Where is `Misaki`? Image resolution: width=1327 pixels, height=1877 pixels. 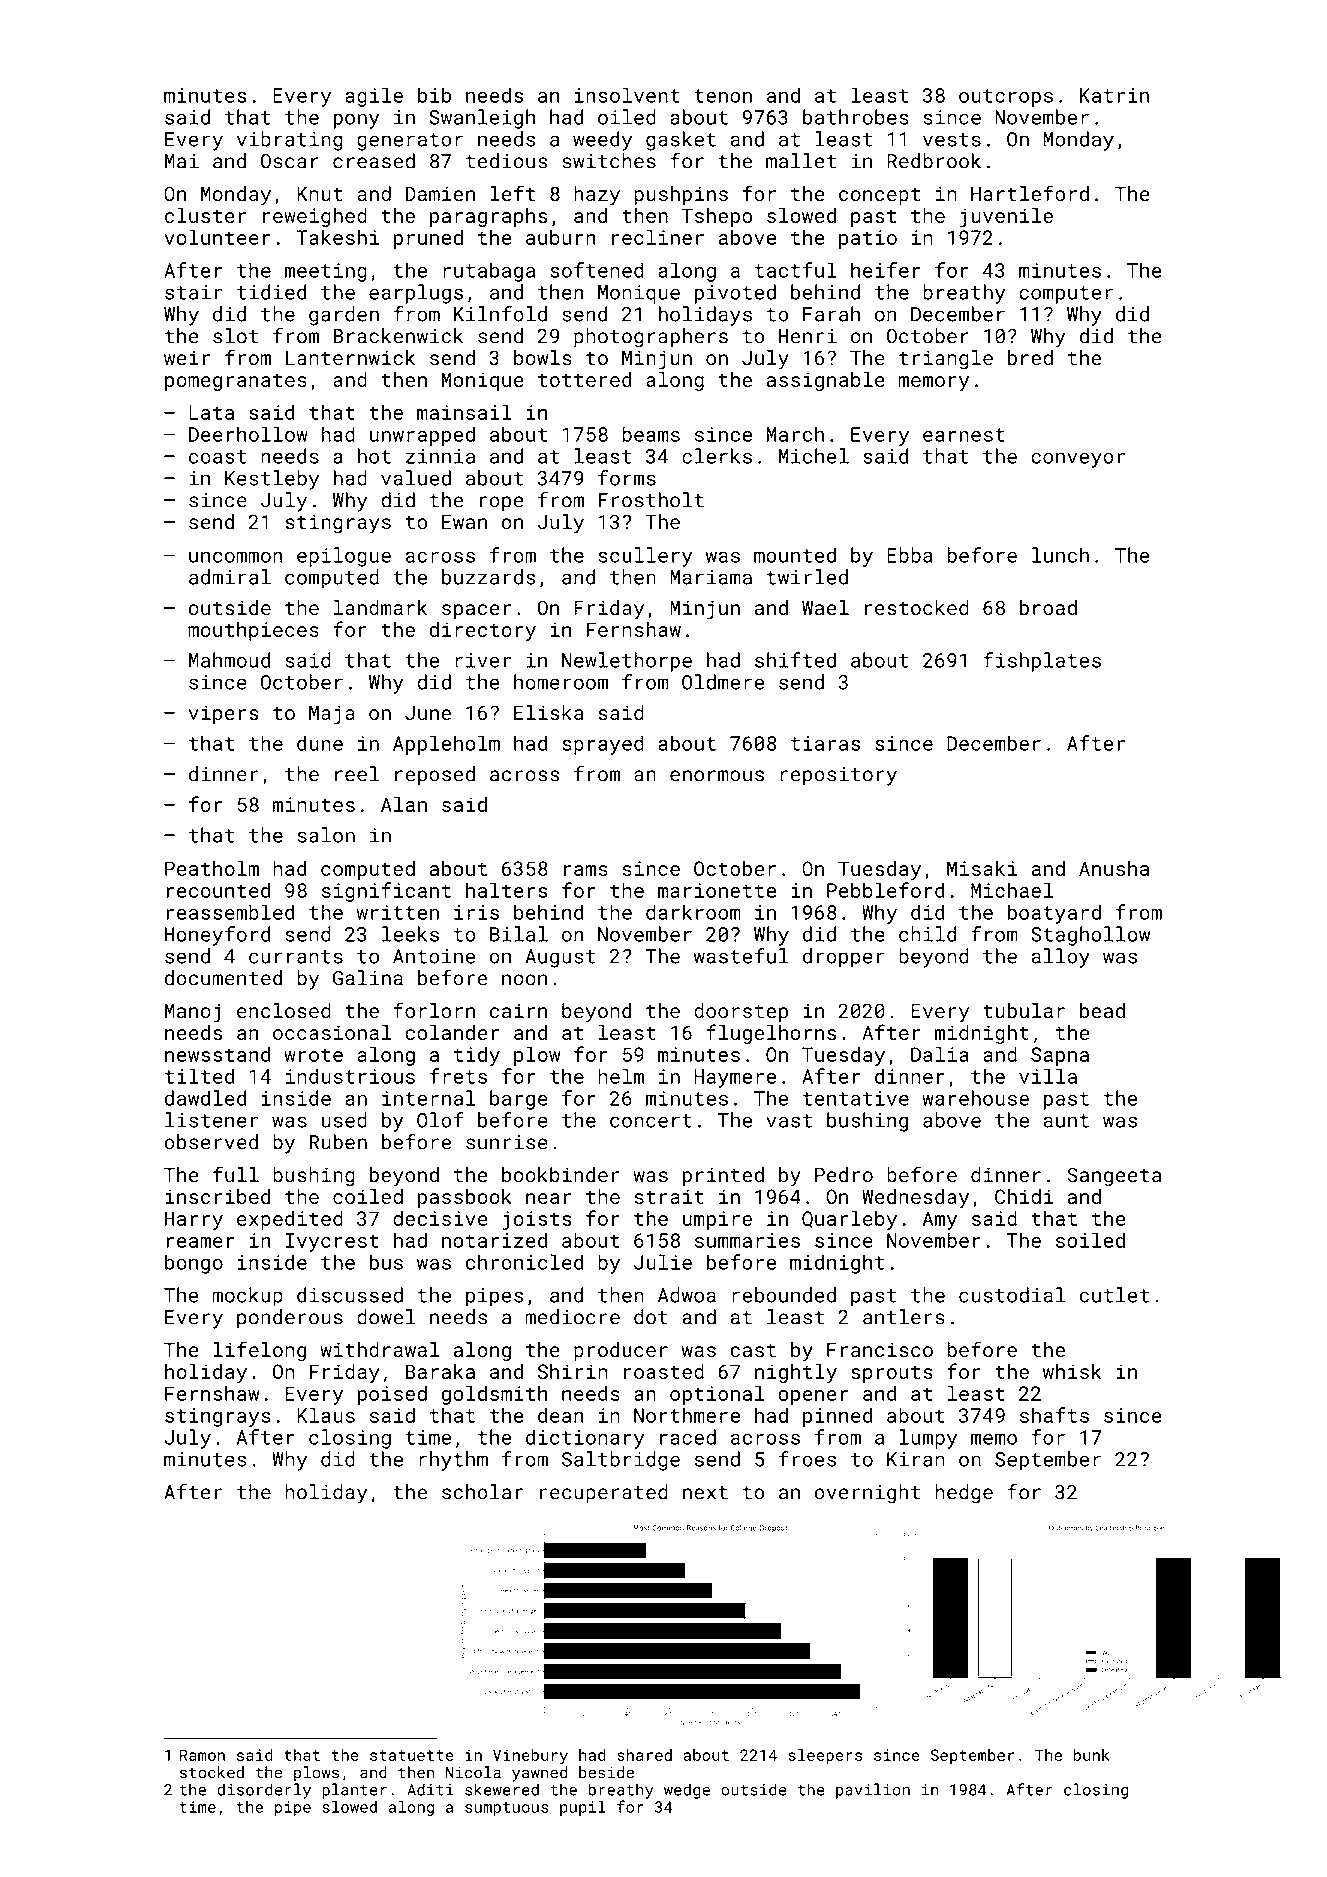 Misaki is located at coordinates (982, 868).
